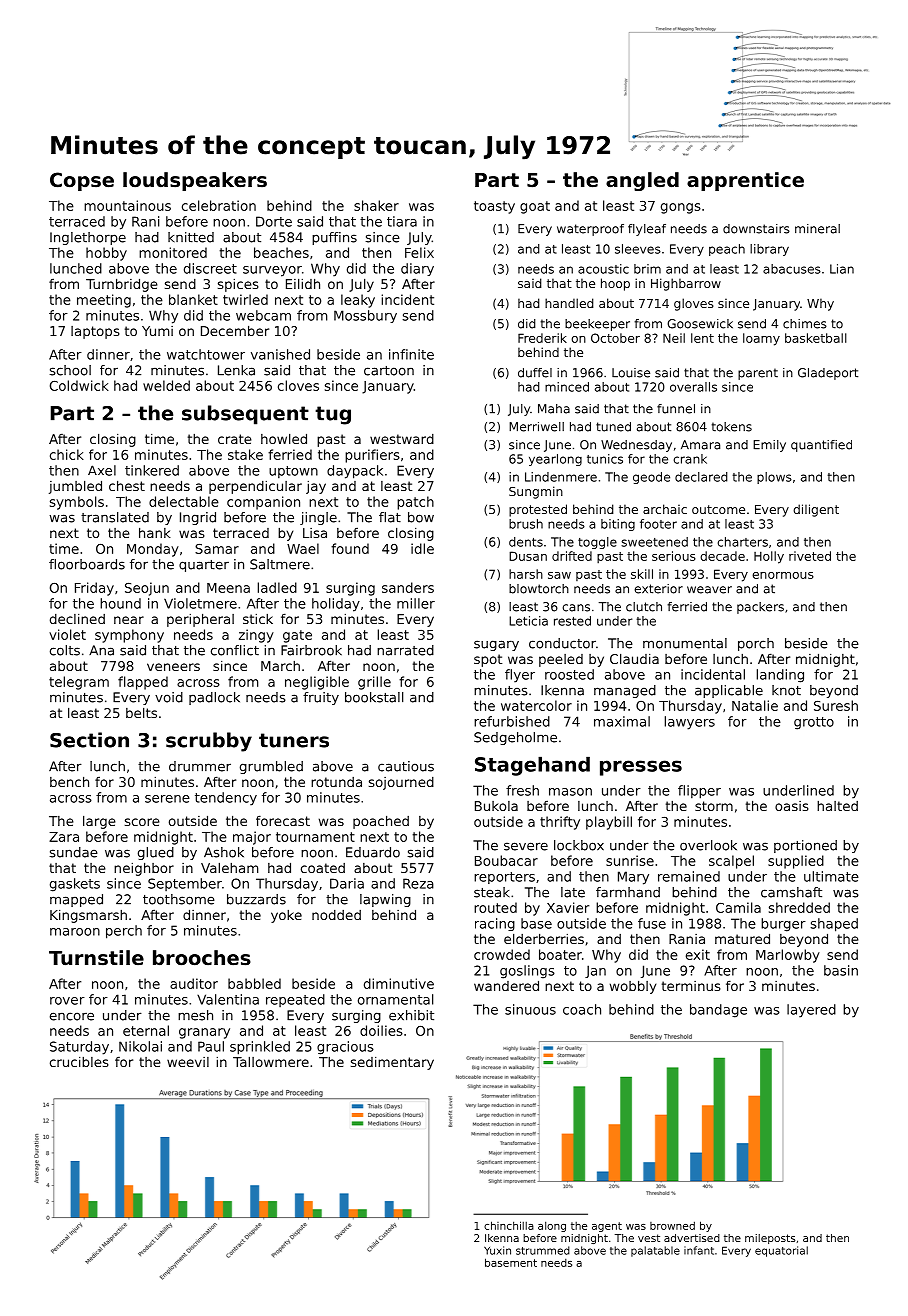  I want to click on toasty, so click(494, 207).
